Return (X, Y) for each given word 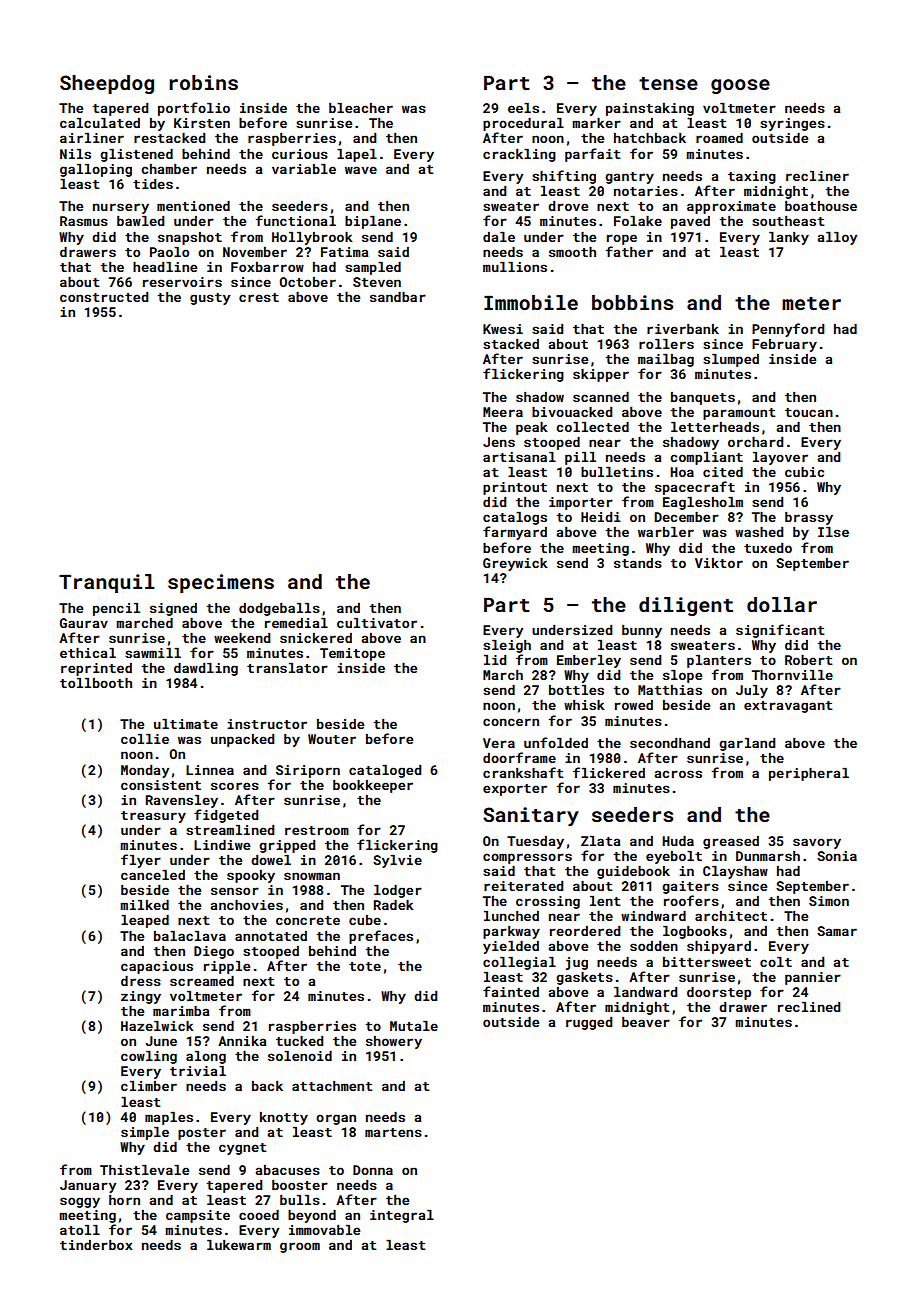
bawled (140, 221)
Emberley (589, 661)
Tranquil (107, 583)
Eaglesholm (703, 503)
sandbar (398, 297)
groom (300, 1247)
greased (731, 842)
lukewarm (239, 1245)
